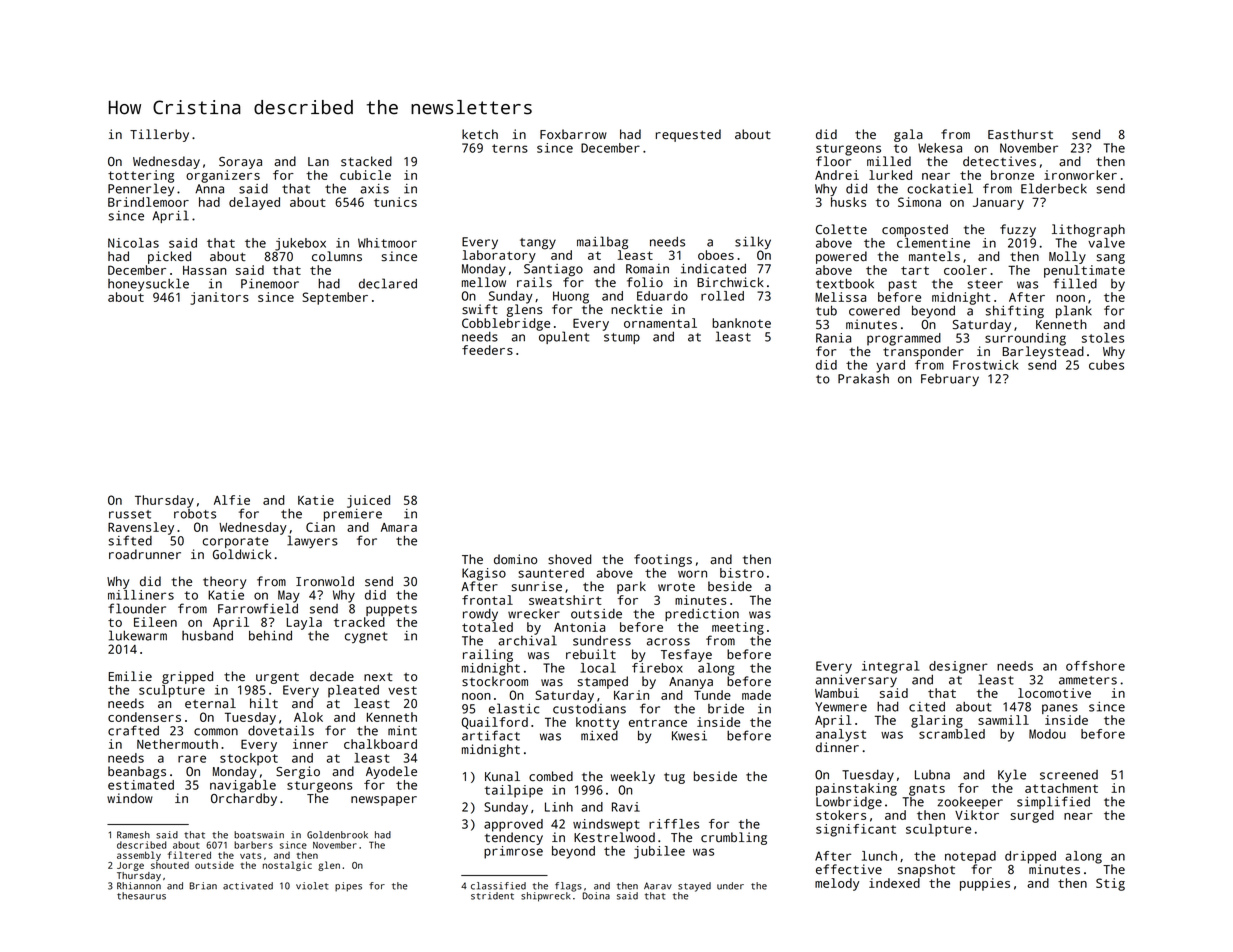  What do you see at coordinates (141, 595) in the screenshot?
I see `milliners` at bounding box center [141, 595].
